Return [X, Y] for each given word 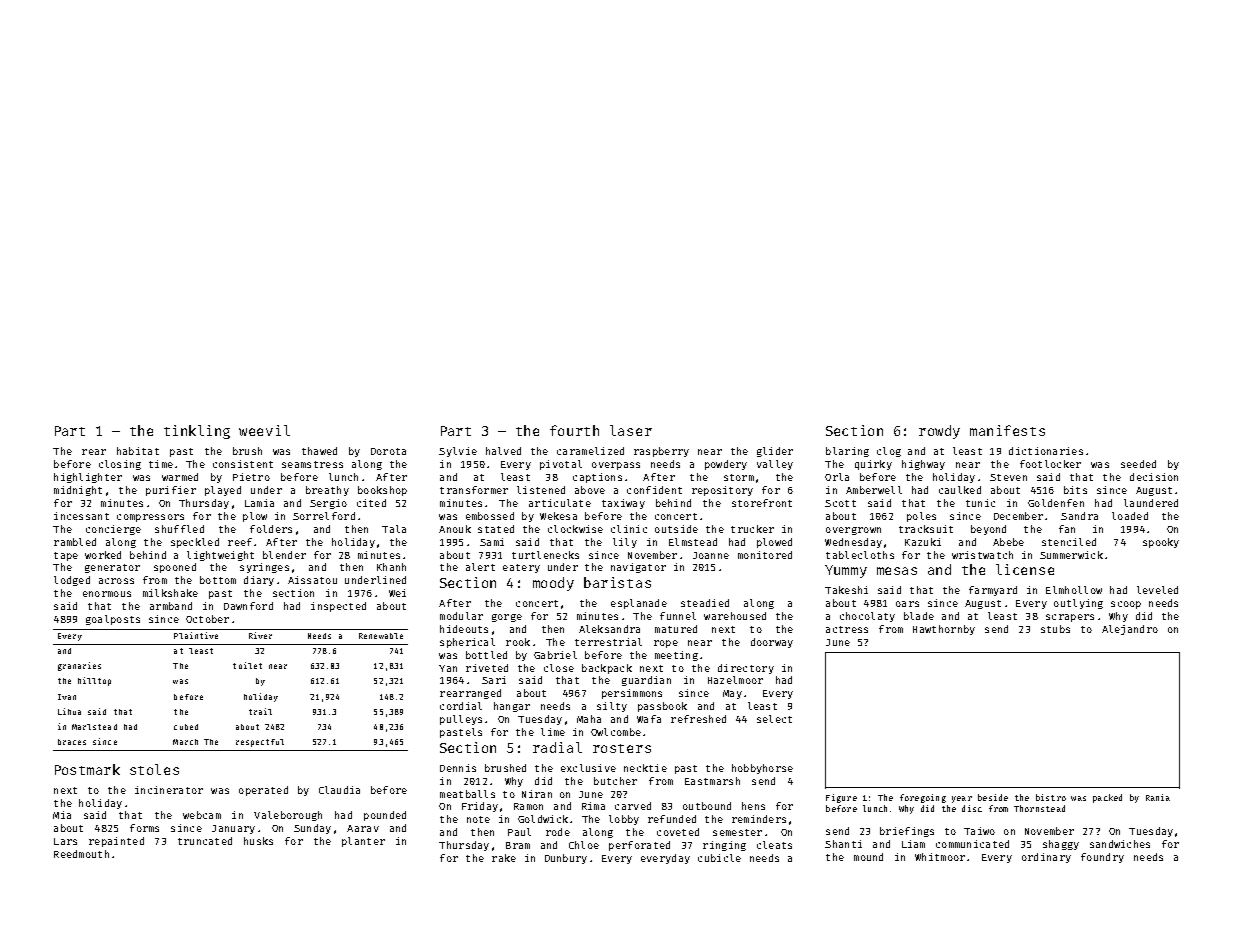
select [774, 719]
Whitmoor [940, 857]
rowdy [939, 432]
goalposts [113, 620]
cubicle [719, 858]
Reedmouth [81, 854]
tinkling [197, 432]
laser [631, 430]
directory [746, 669]
